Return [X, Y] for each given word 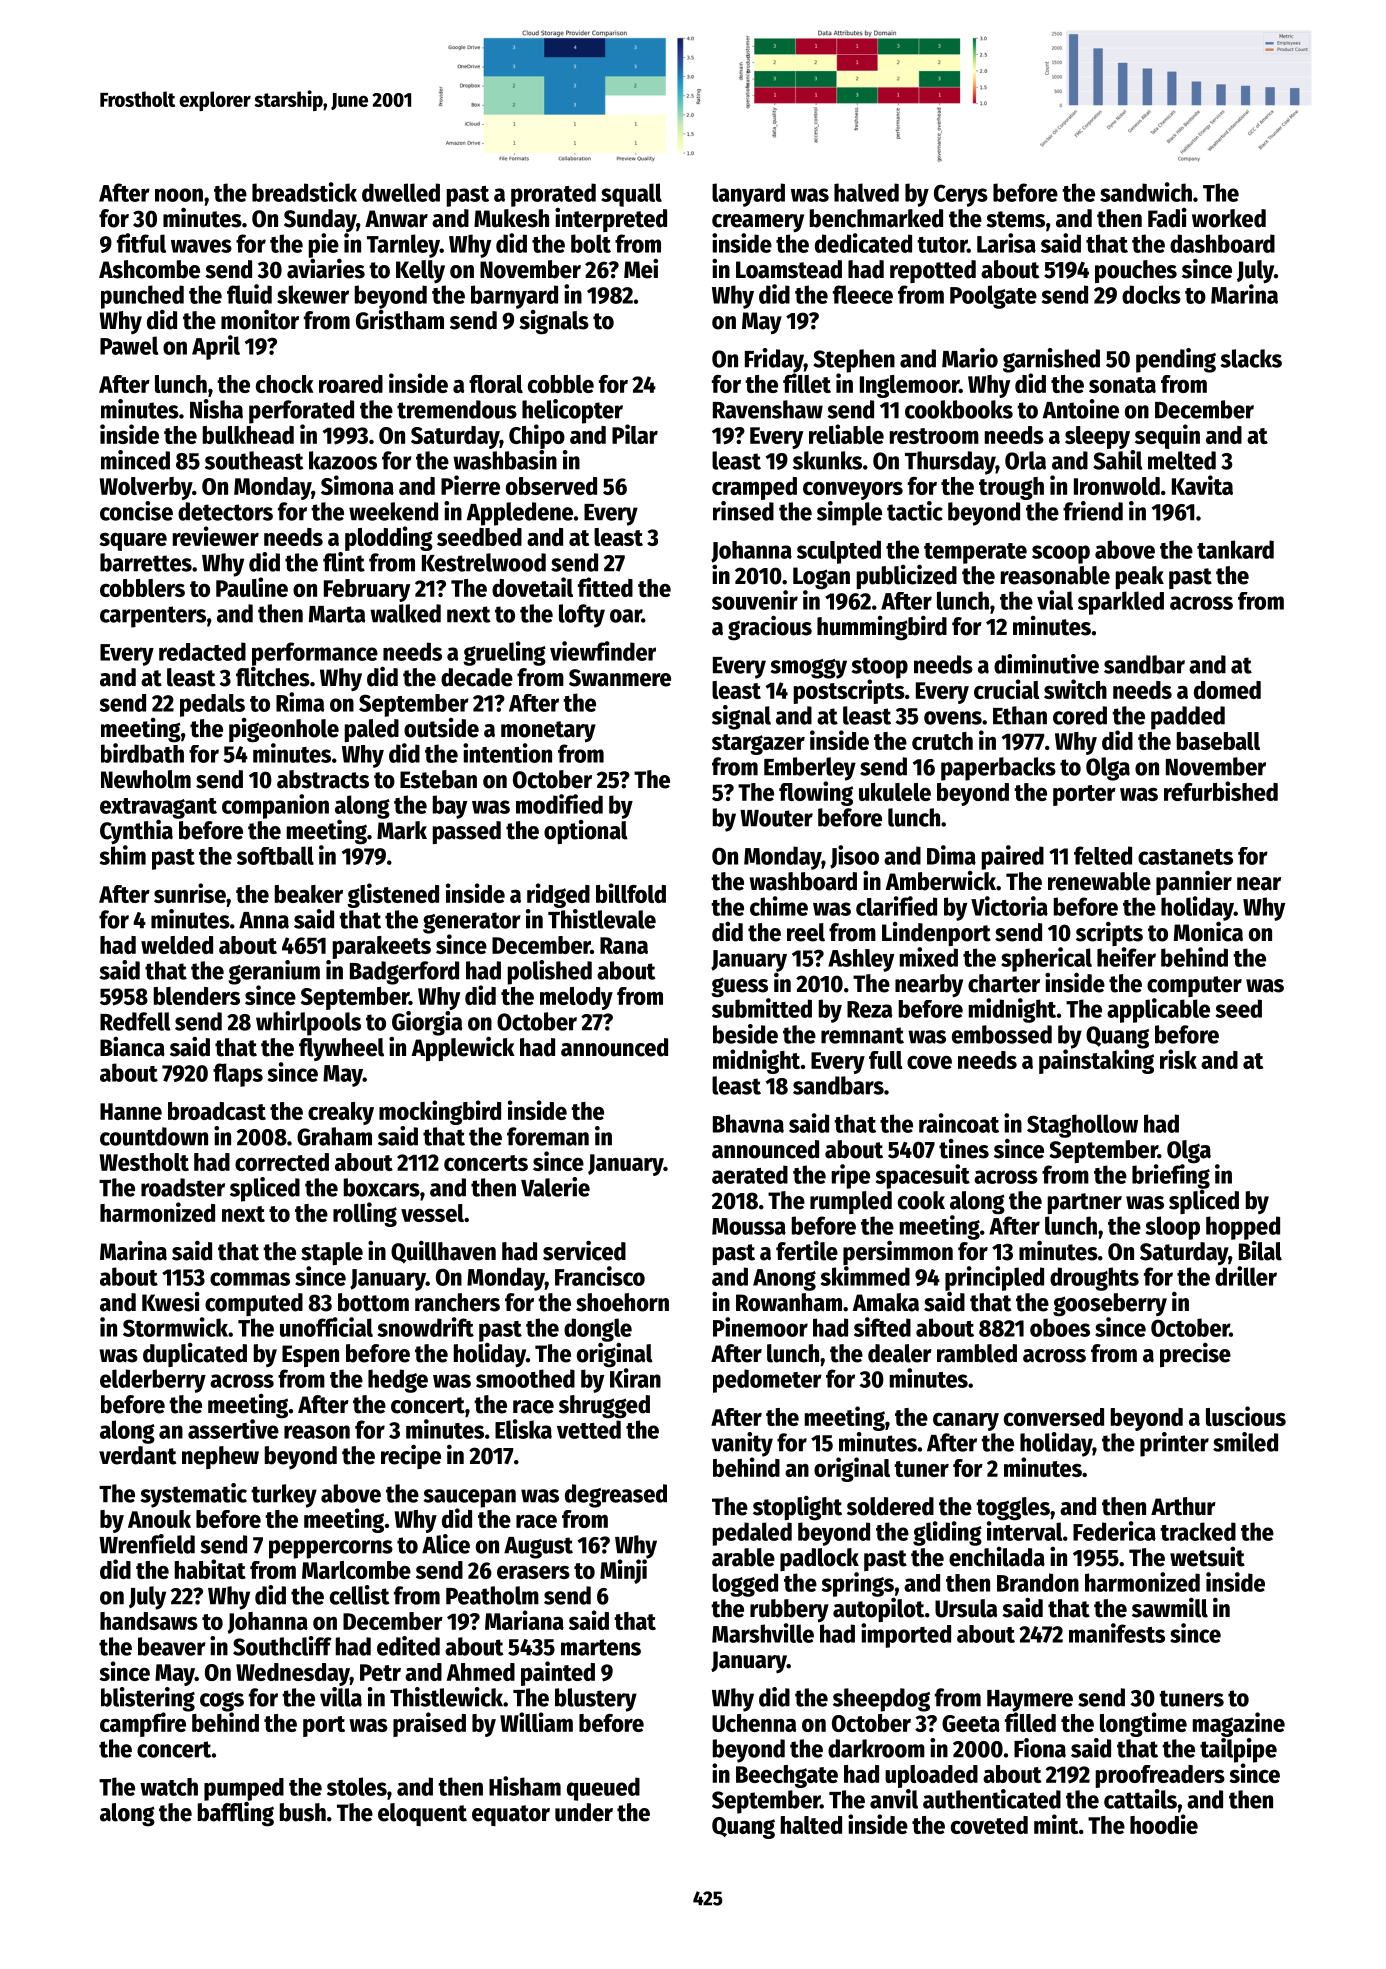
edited [408, 1646]
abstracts [323, 779]
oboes [1060, 1327]
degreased [616, 1496]
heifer [1126, 957]
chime [779, 906]
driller [1246, 1276]
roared [351, 384]
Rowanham [789, 1302]
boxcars [382, 1187]
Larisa [1006, 243]
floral [496, 384]
